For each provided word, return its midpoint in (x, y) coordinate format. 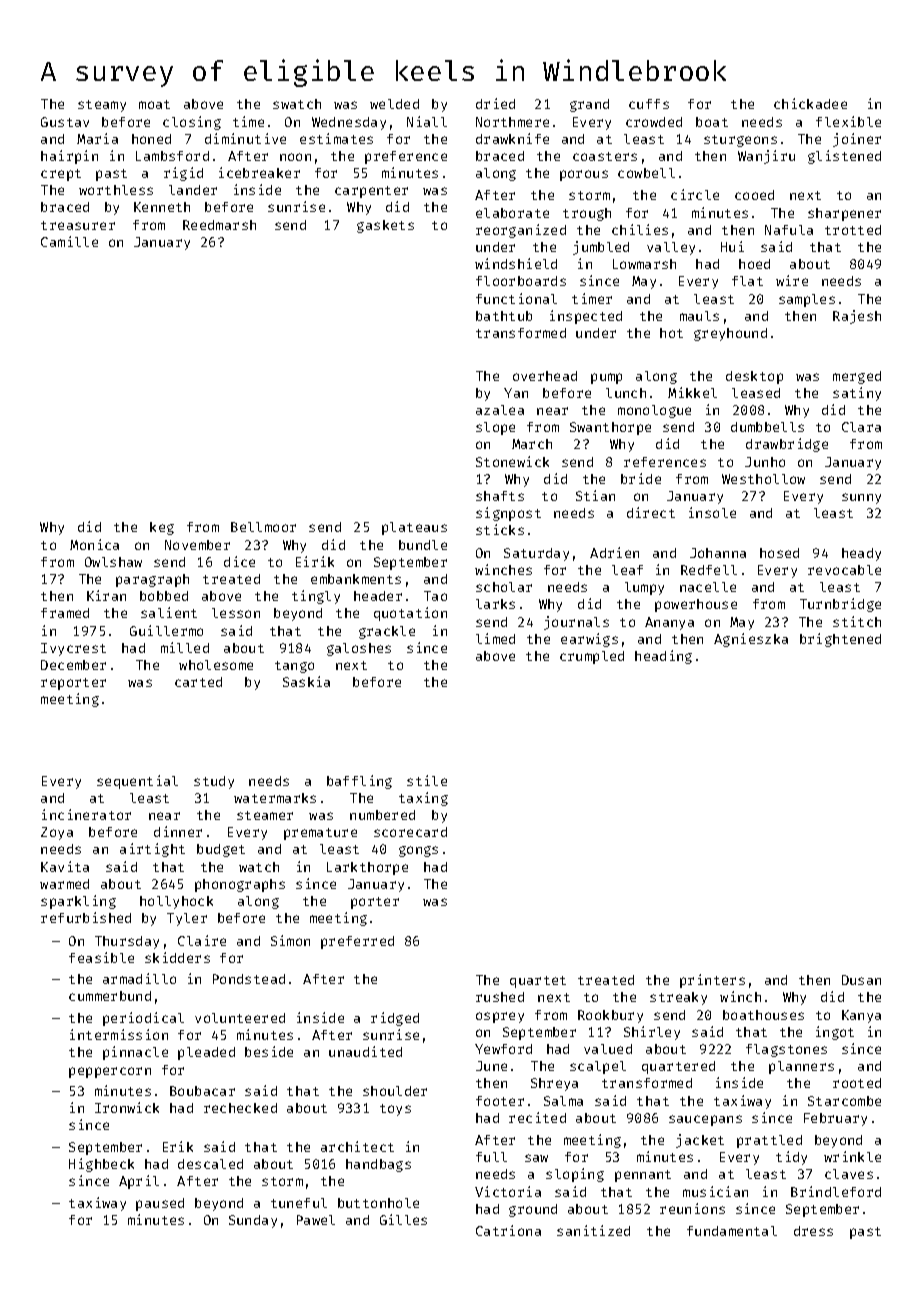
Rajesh (857, 317)
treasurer (78, 225)
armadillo (139, 978)
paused (160, 1204)
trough (587, 214)
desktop (754, 377)
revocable (844, 570)
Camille (69, 241)
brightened (840, 640)
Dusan (861, 980)
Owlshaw (113, 562)
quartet (538, 982)
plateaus (414, 528)
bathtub (504, 316)
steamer (265, 815)
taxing (423, 799)
